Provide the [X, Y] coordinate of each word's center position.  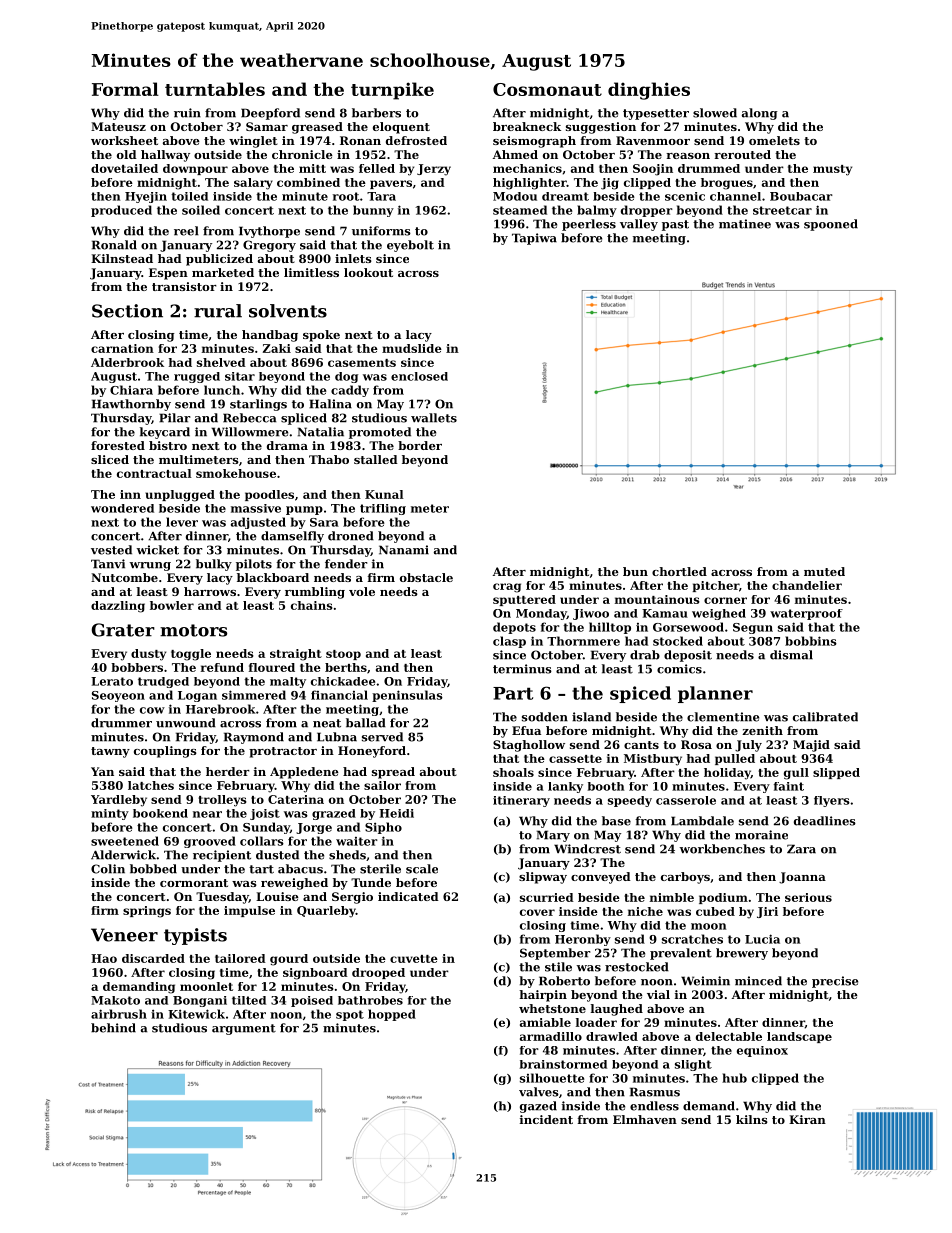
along [760, 114]
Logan [197, 696]
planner [715, 694]
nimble [672, 897]
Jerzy [434, 170]
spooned [831, 225]
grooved [210, 842]
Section [127, 311]
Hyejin [146, 197]
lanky [565, 787]
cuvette [414, 959]
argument [244, 1029]
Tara [381, 196]
